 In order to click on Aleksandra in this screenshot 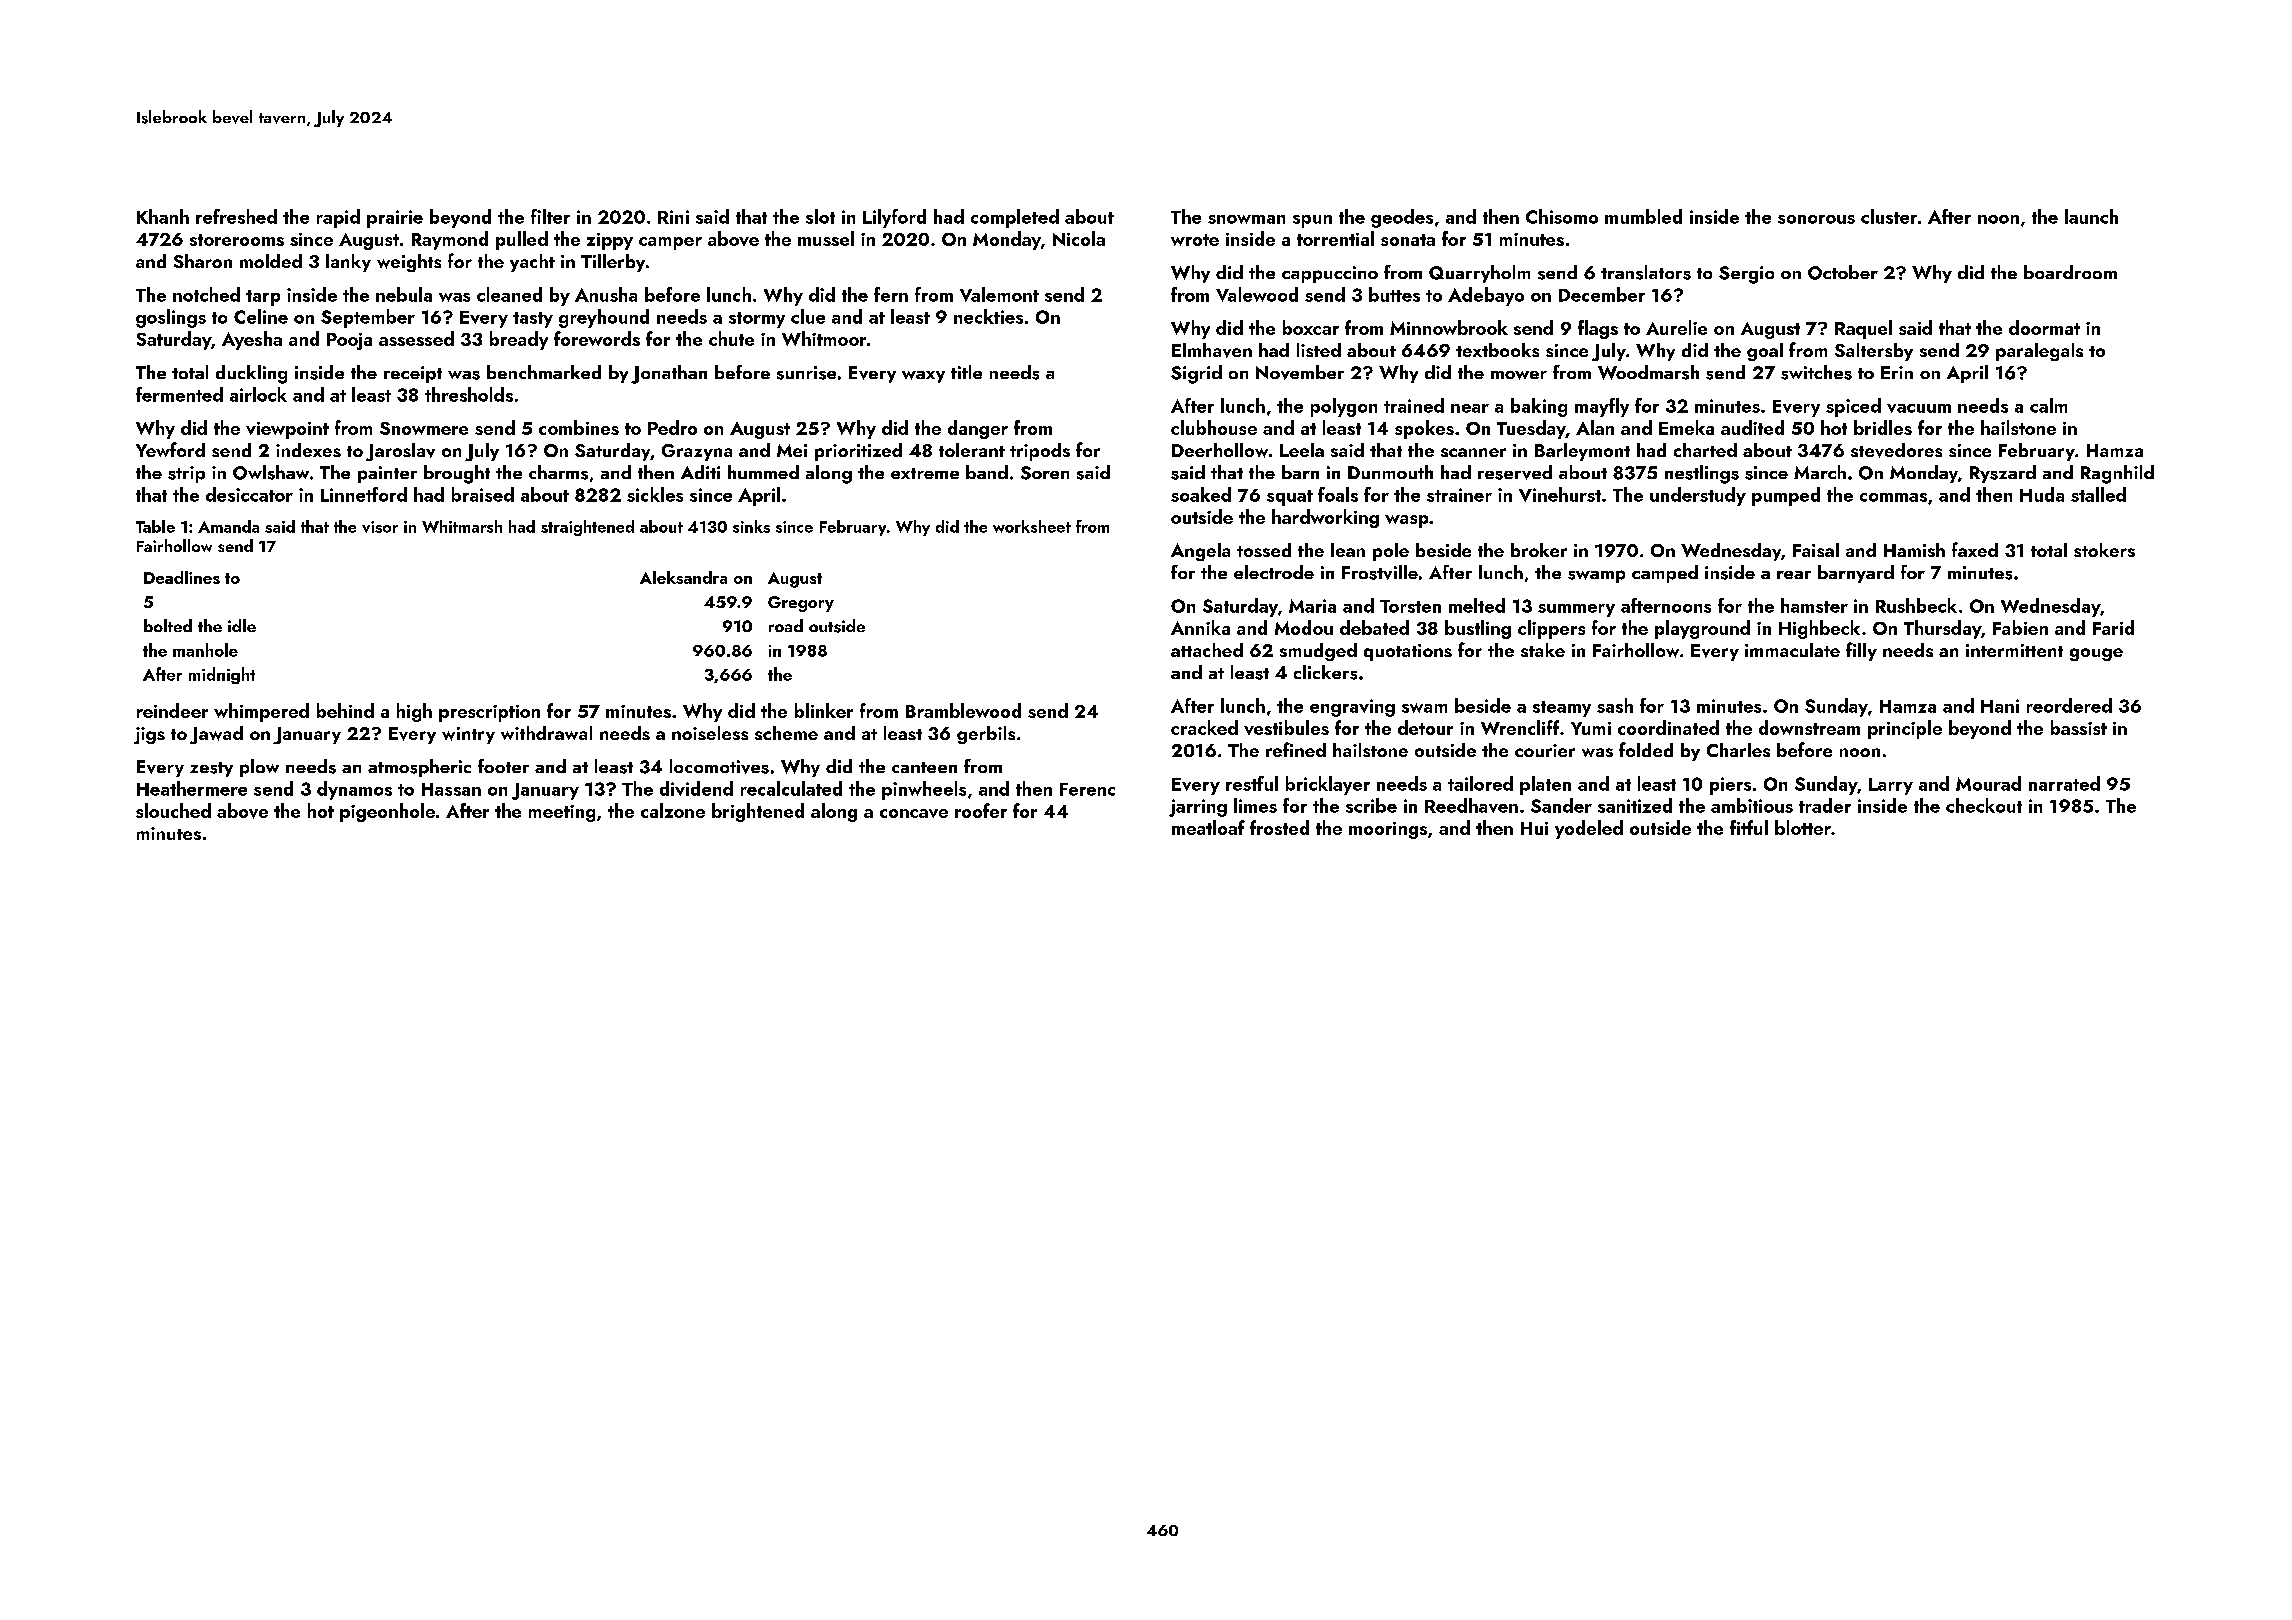, I will do `click(683, 577)`.
